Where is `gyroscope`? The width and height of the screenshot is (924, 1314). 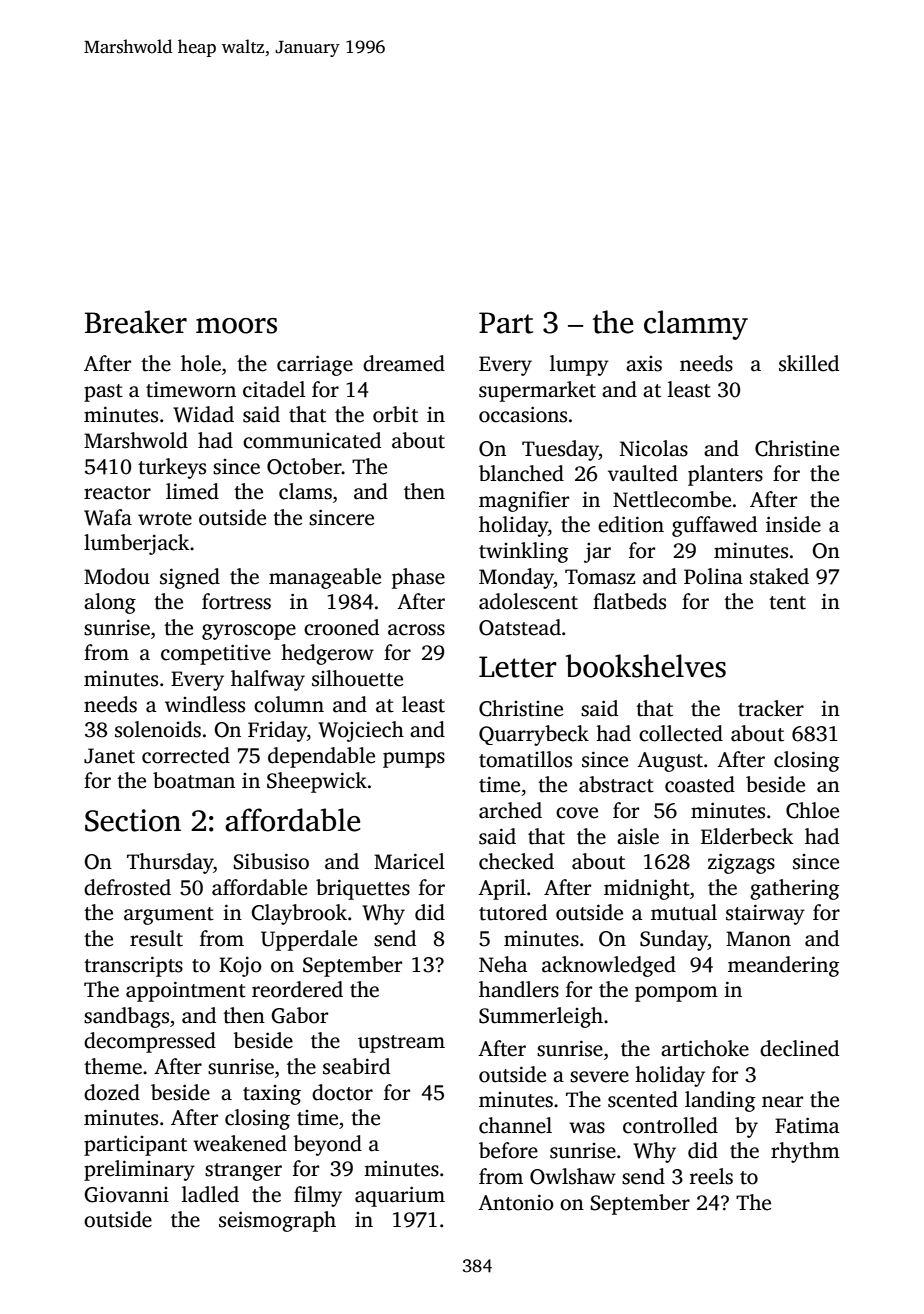
gyroscope is located at coordinates (249, 632).
